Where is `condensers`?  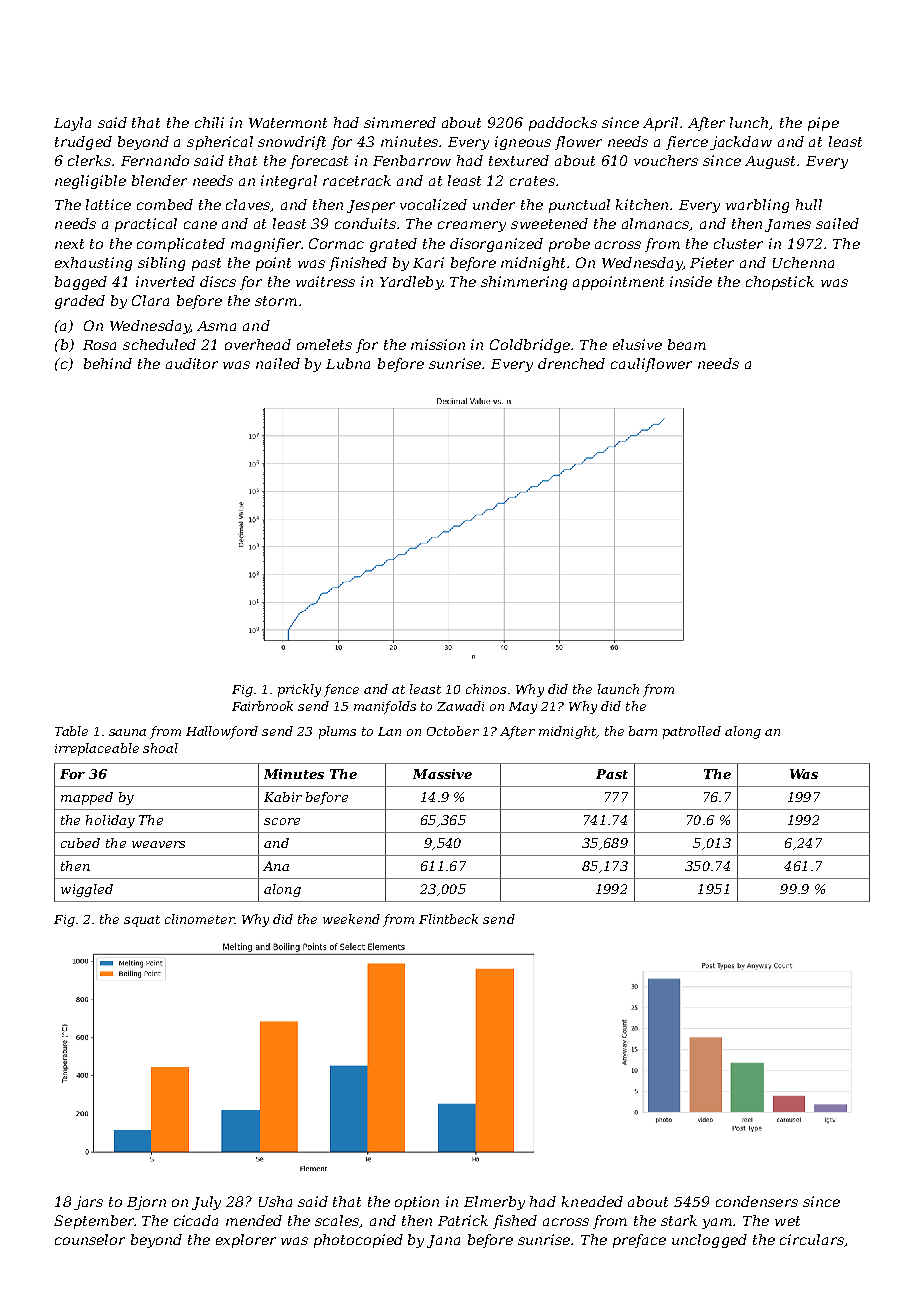
condensers is located at coordinates (757, 1201).
